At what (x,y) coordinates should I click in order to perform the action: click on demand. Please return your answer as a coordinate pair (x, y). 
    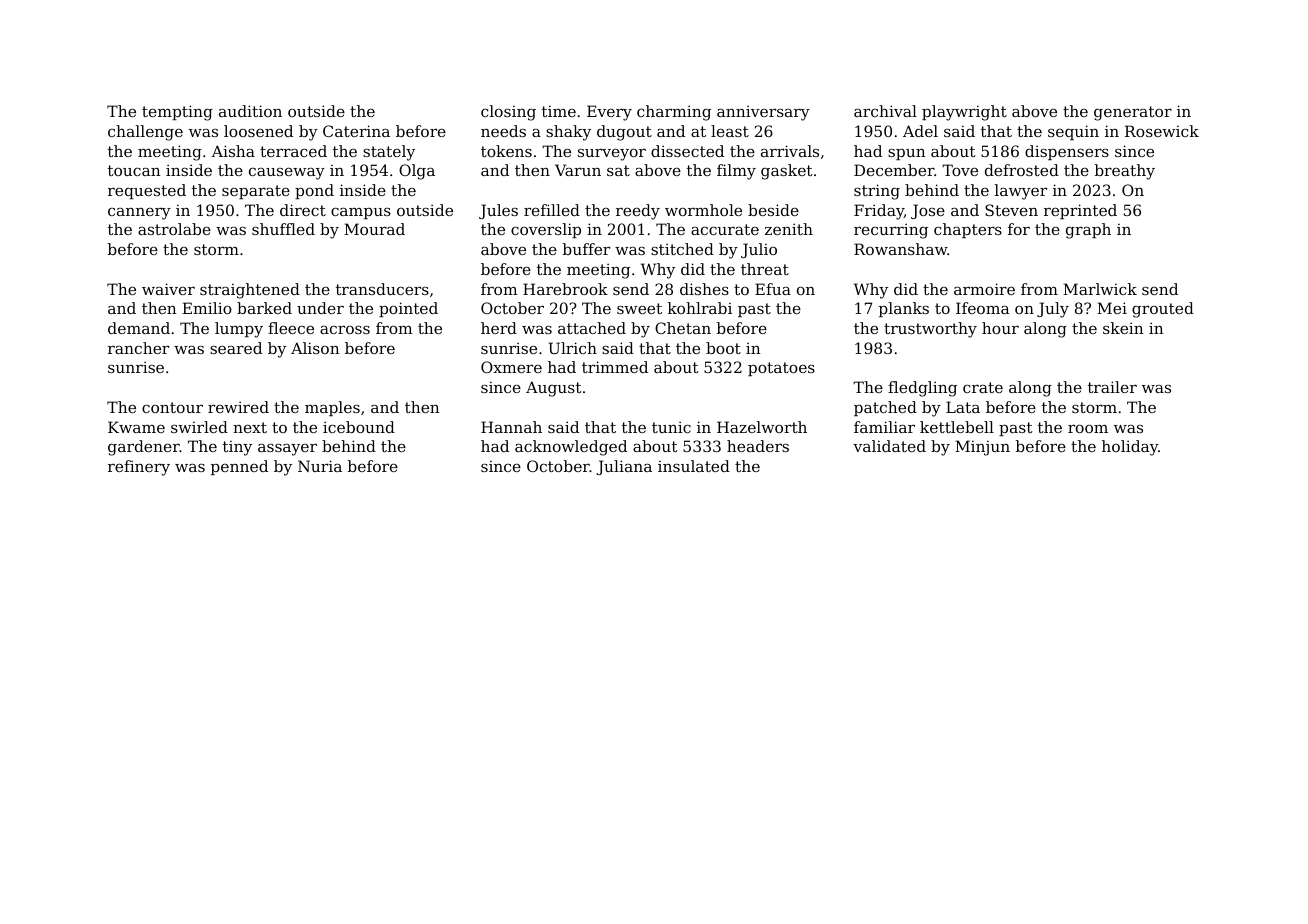
    Looking at the image, I should click on (139, 328).
